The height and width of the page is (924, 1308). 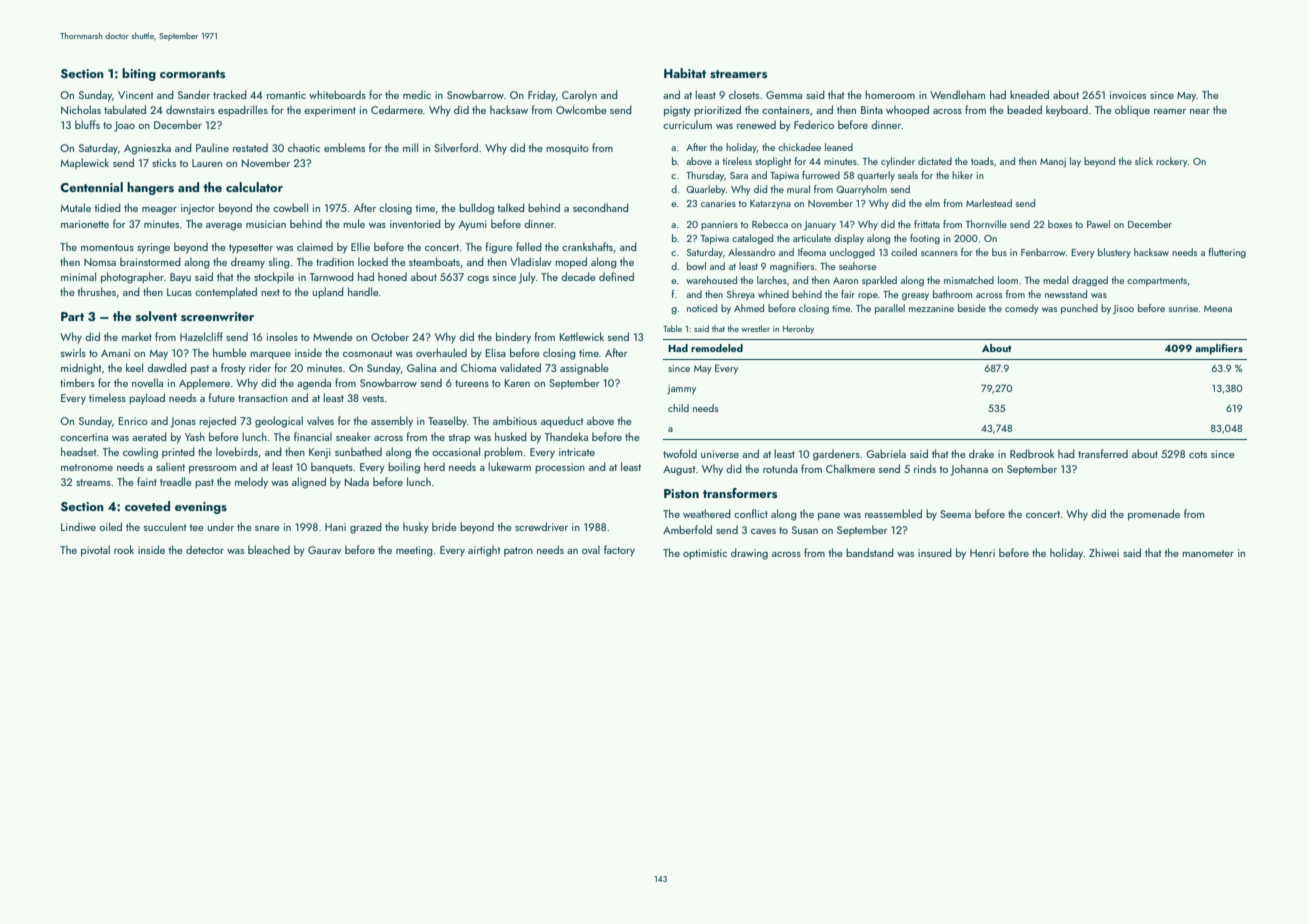 I want to click on rejected, so click(x=217, y=422).
